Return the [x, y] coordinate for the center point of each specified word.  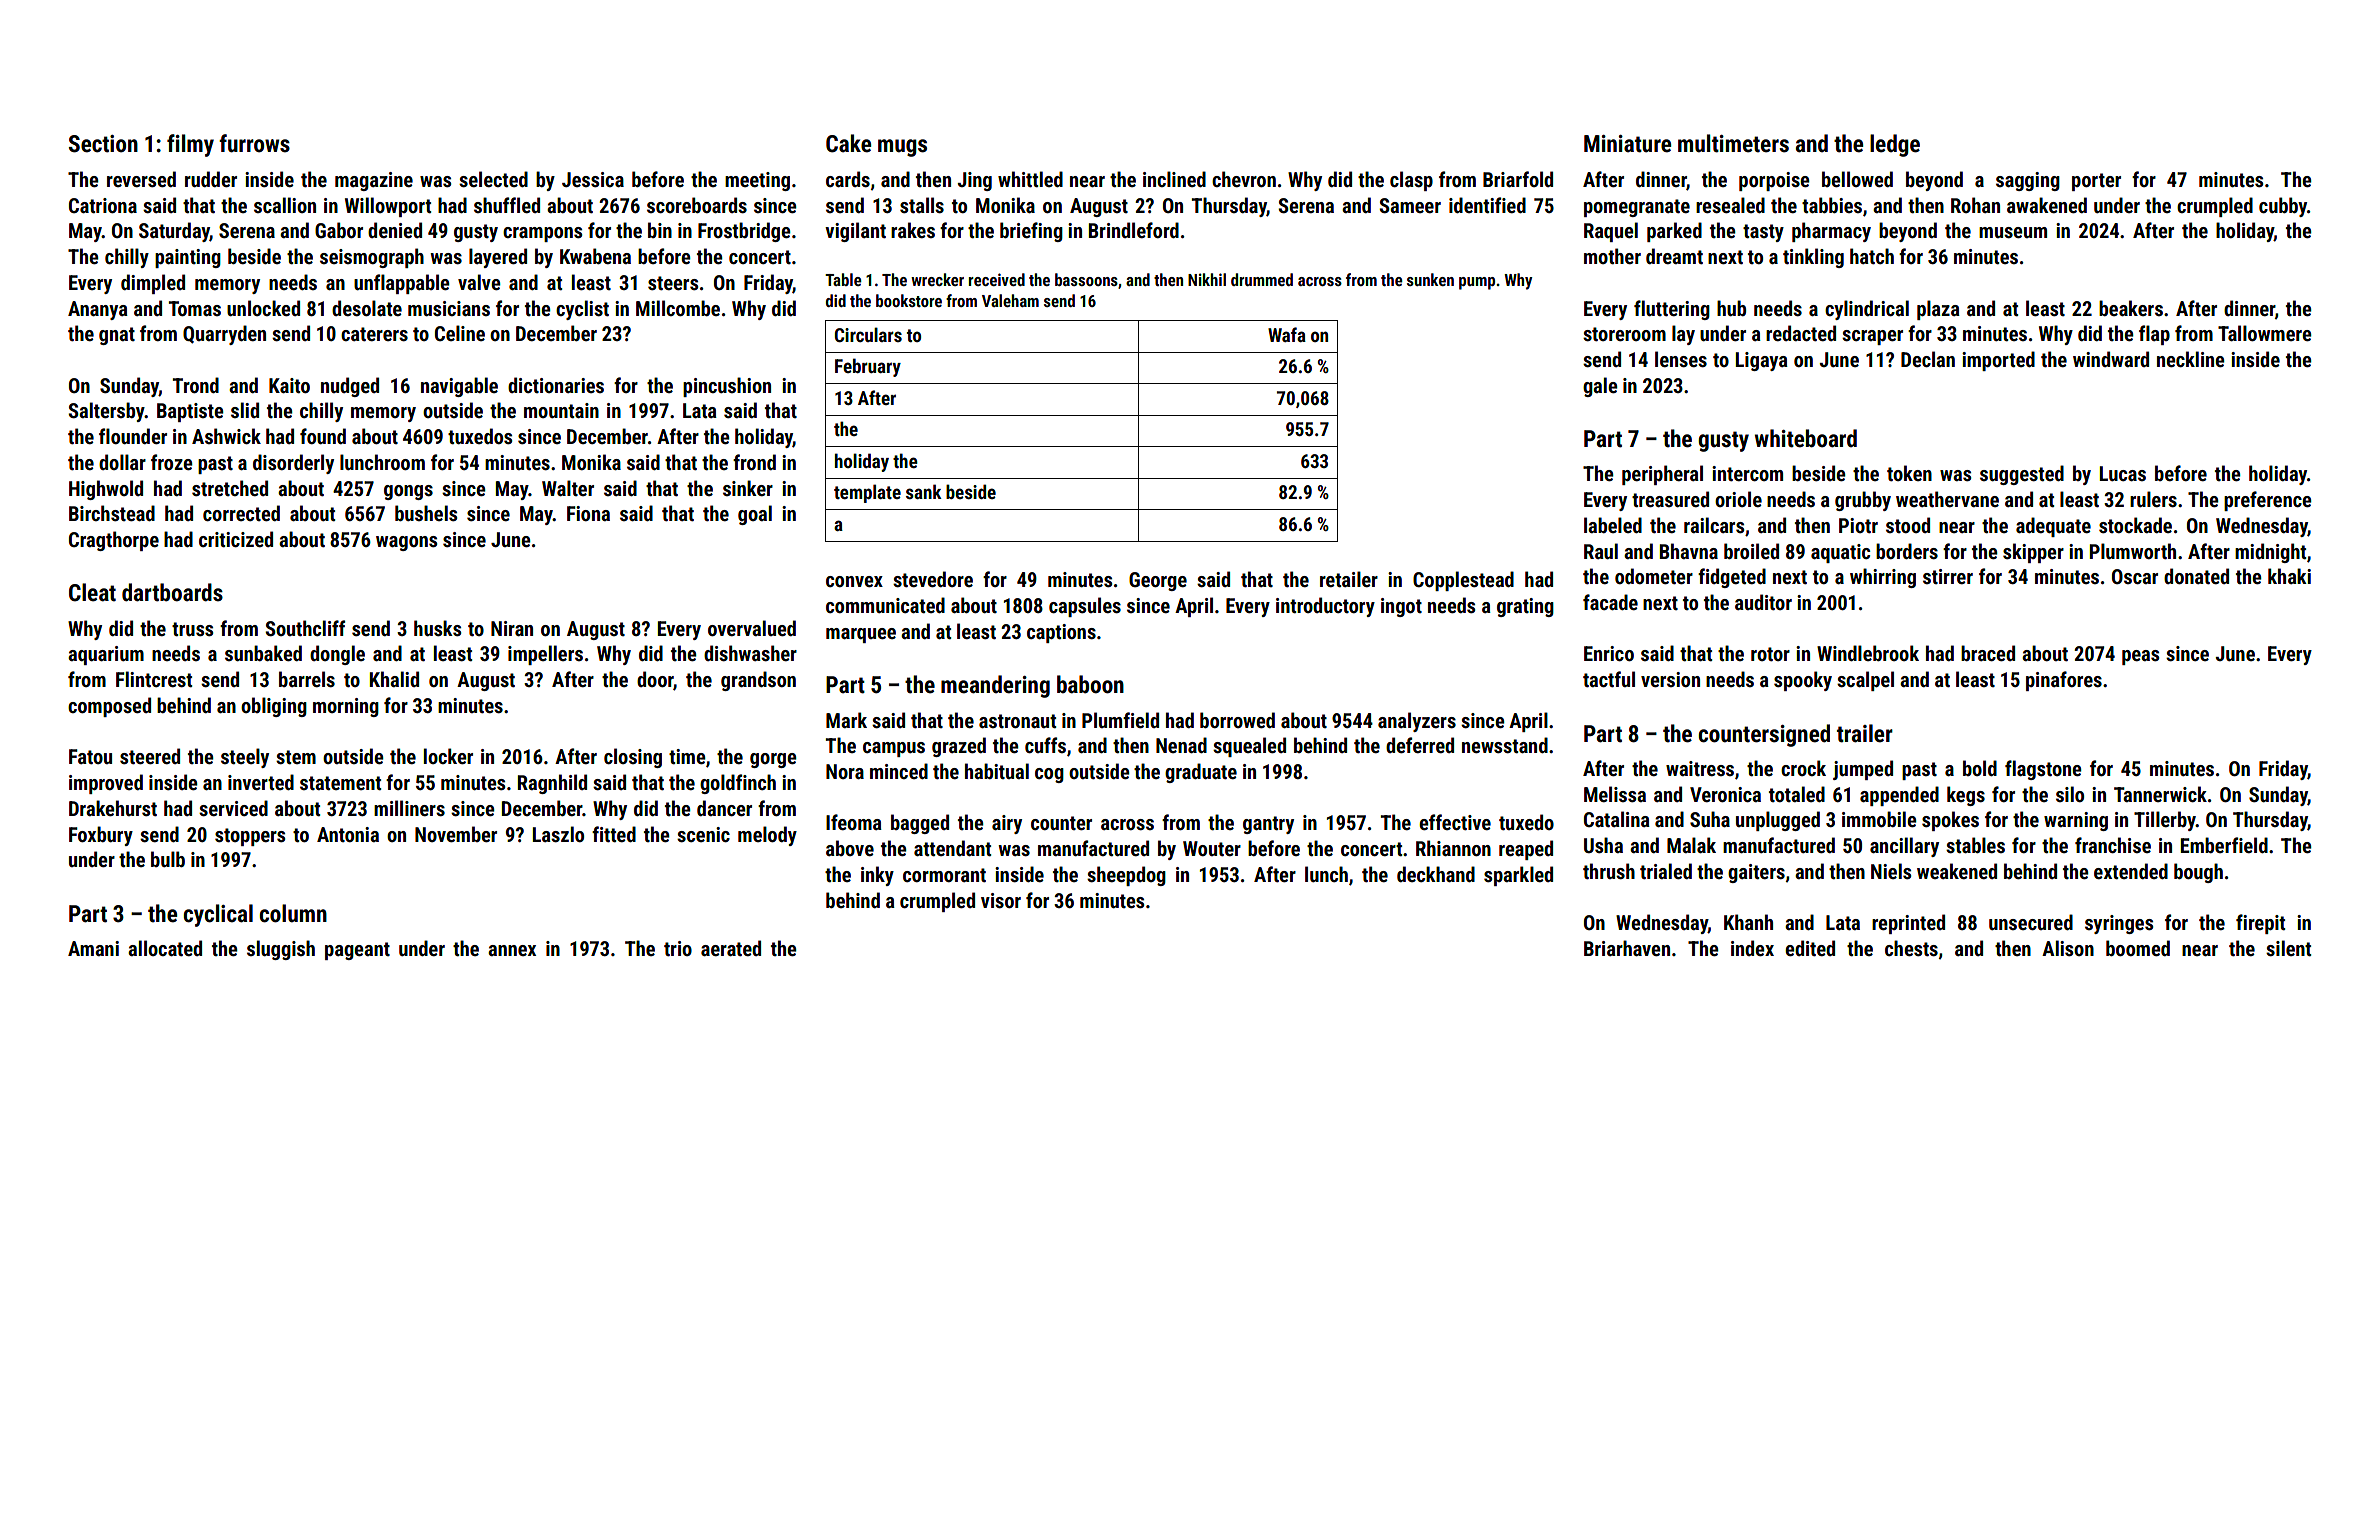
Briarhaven [1627, 948]
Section [103, 144]
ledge [1895, 145]
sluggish [281, 950]
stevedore [933, 579]
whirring [1883, 578]
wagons [406, 543]
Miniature [1627, 144]
